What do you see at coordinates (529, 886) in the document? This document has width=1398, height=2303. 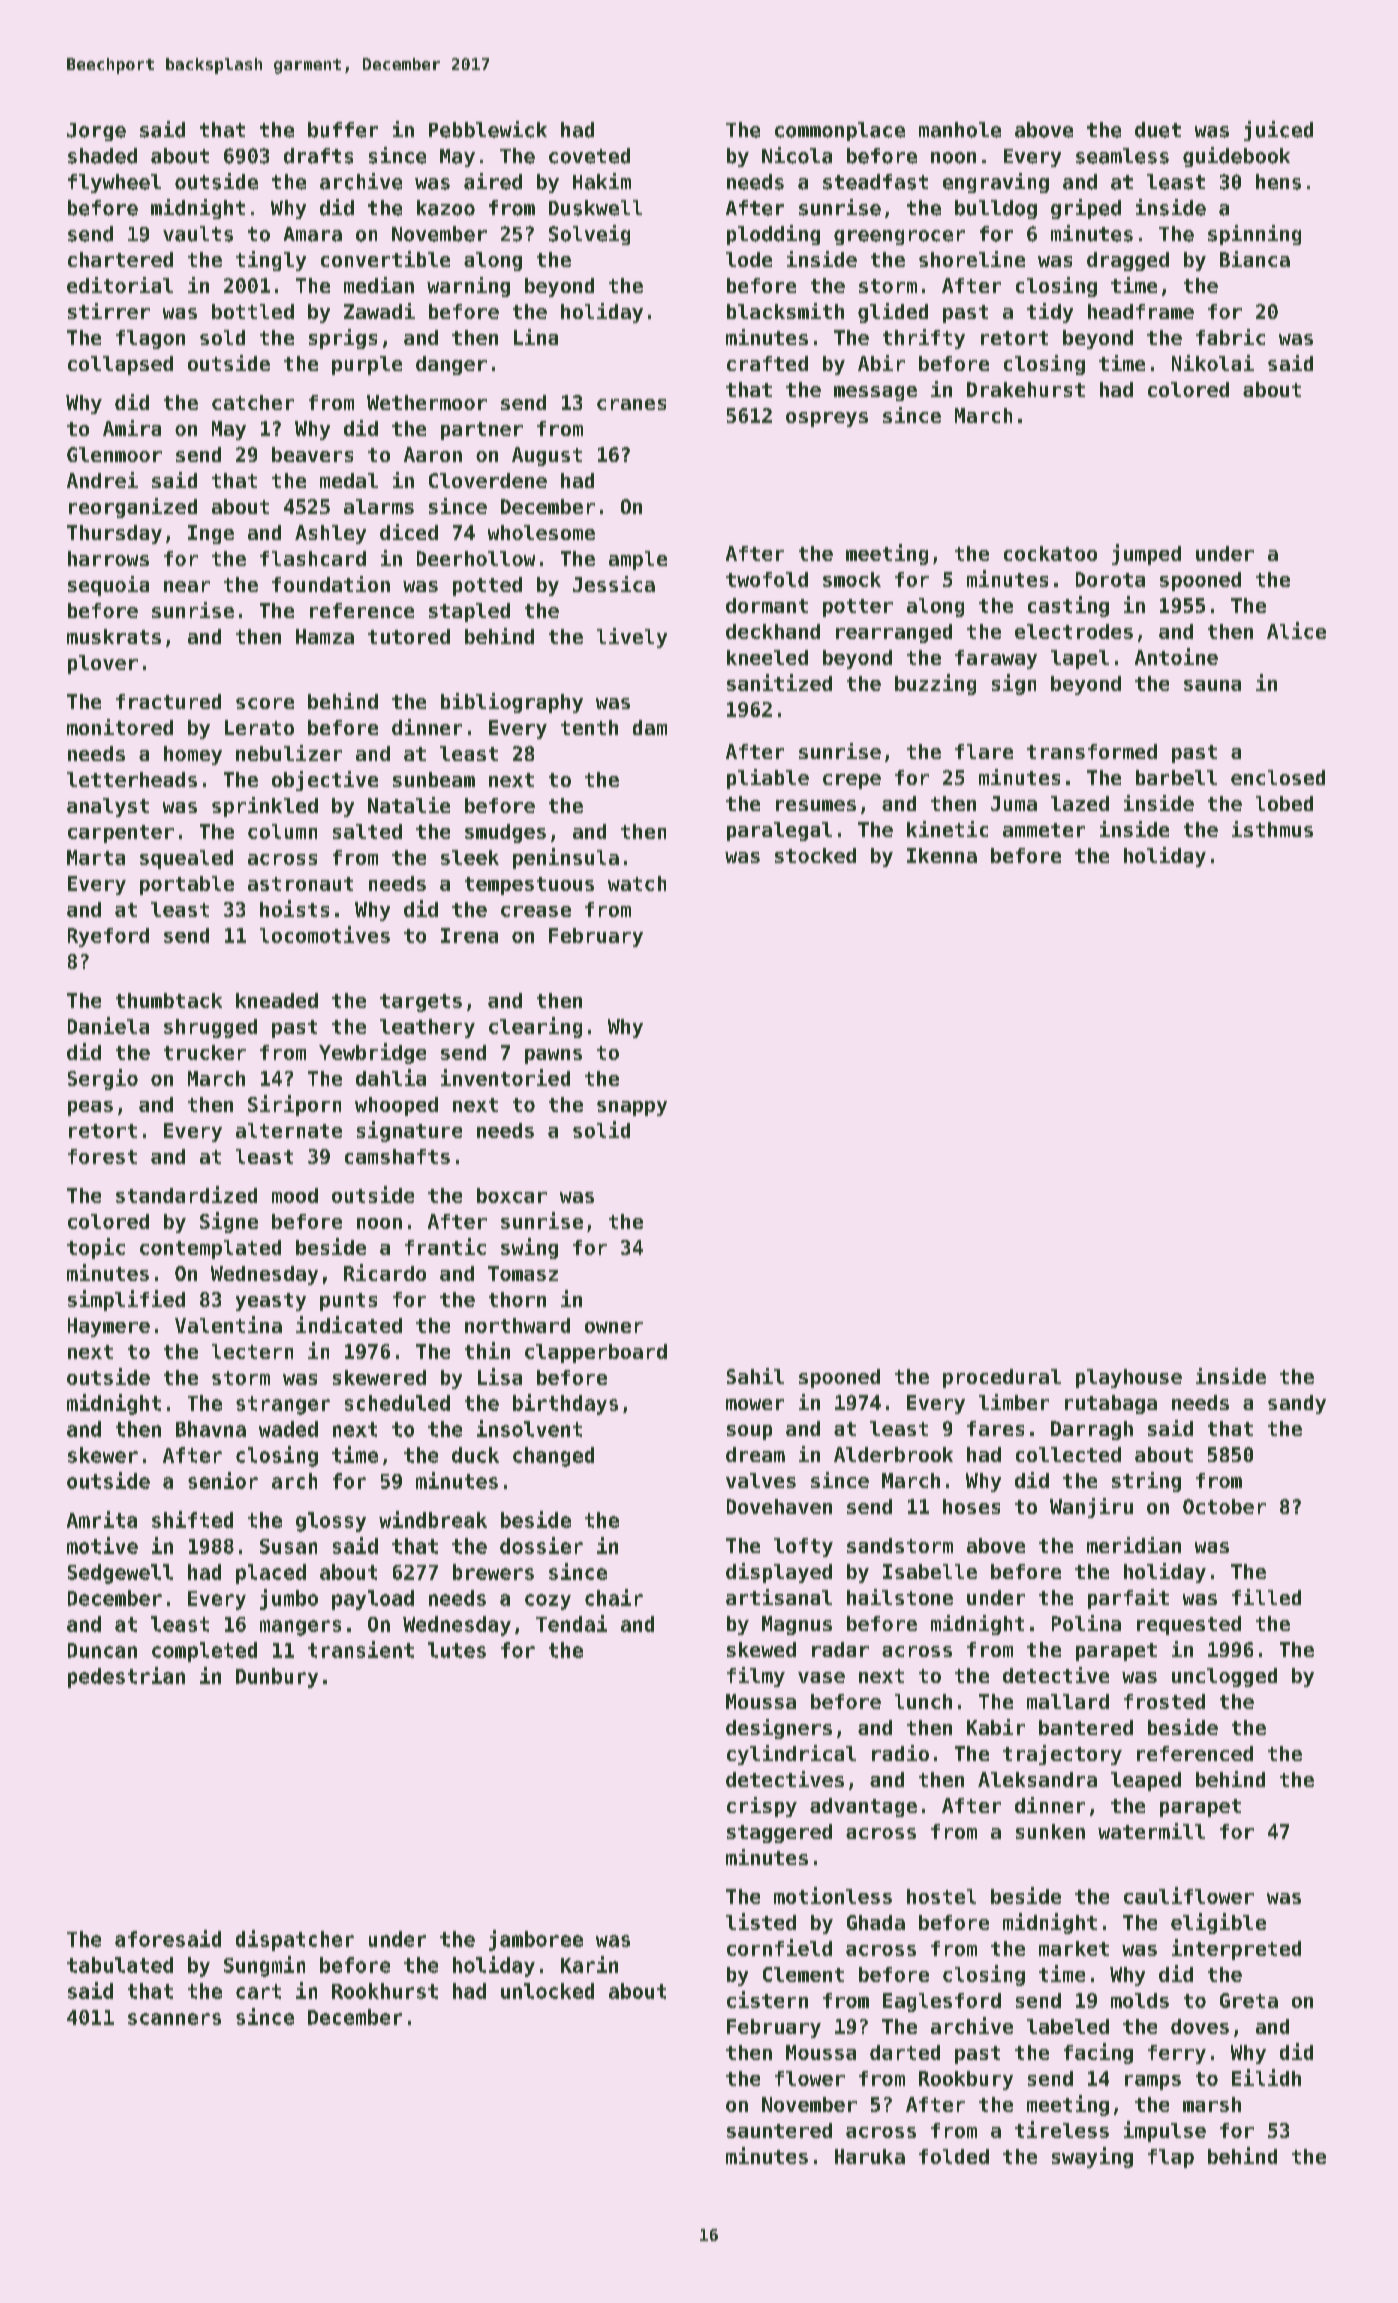 I see `tempestuous` at bounding box center [529, 886].
